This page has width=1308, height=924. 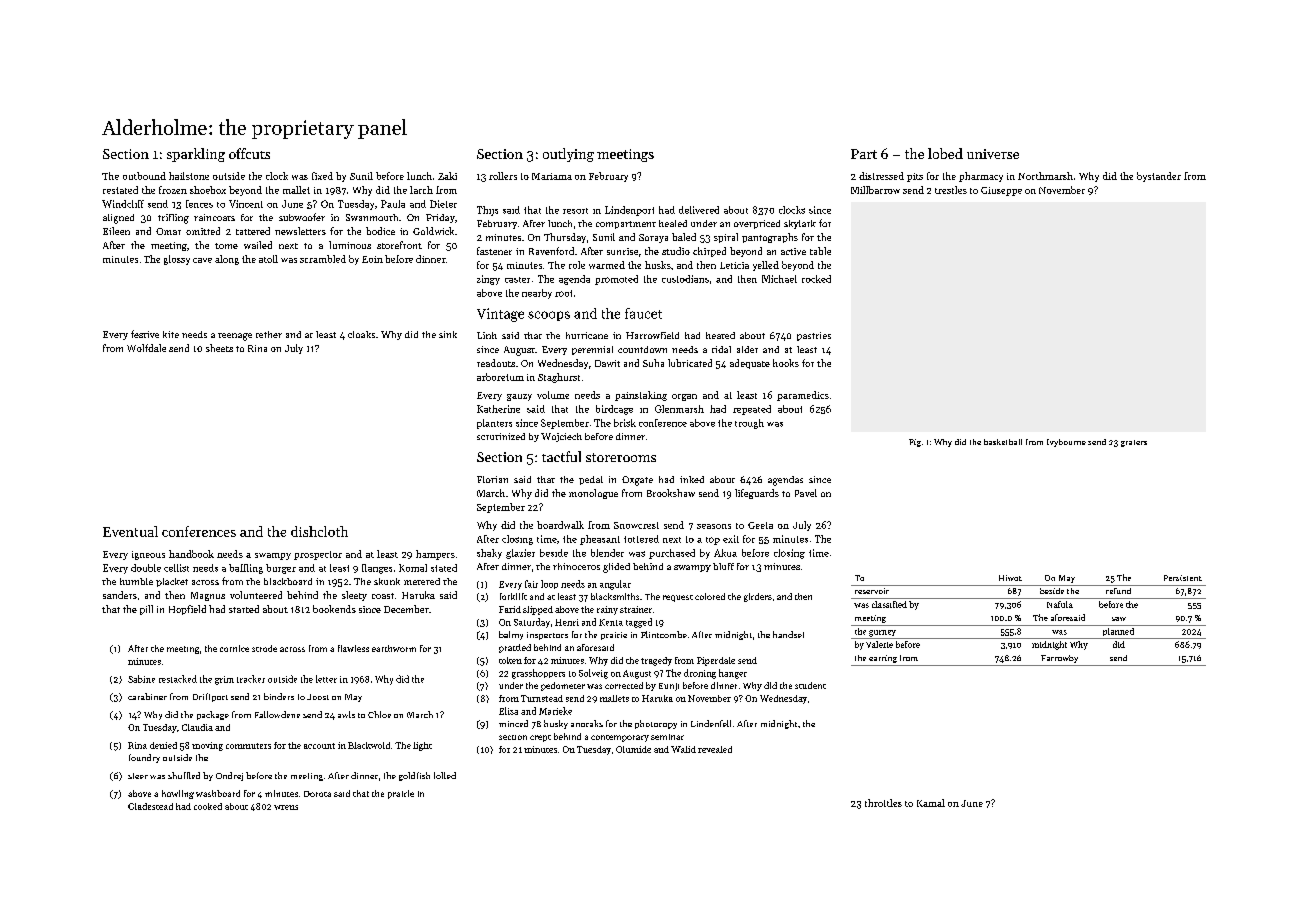 What do you see at coordinates (146, 348) in the page?
I see `Wolfdale` at bounding box center [146, 348].
